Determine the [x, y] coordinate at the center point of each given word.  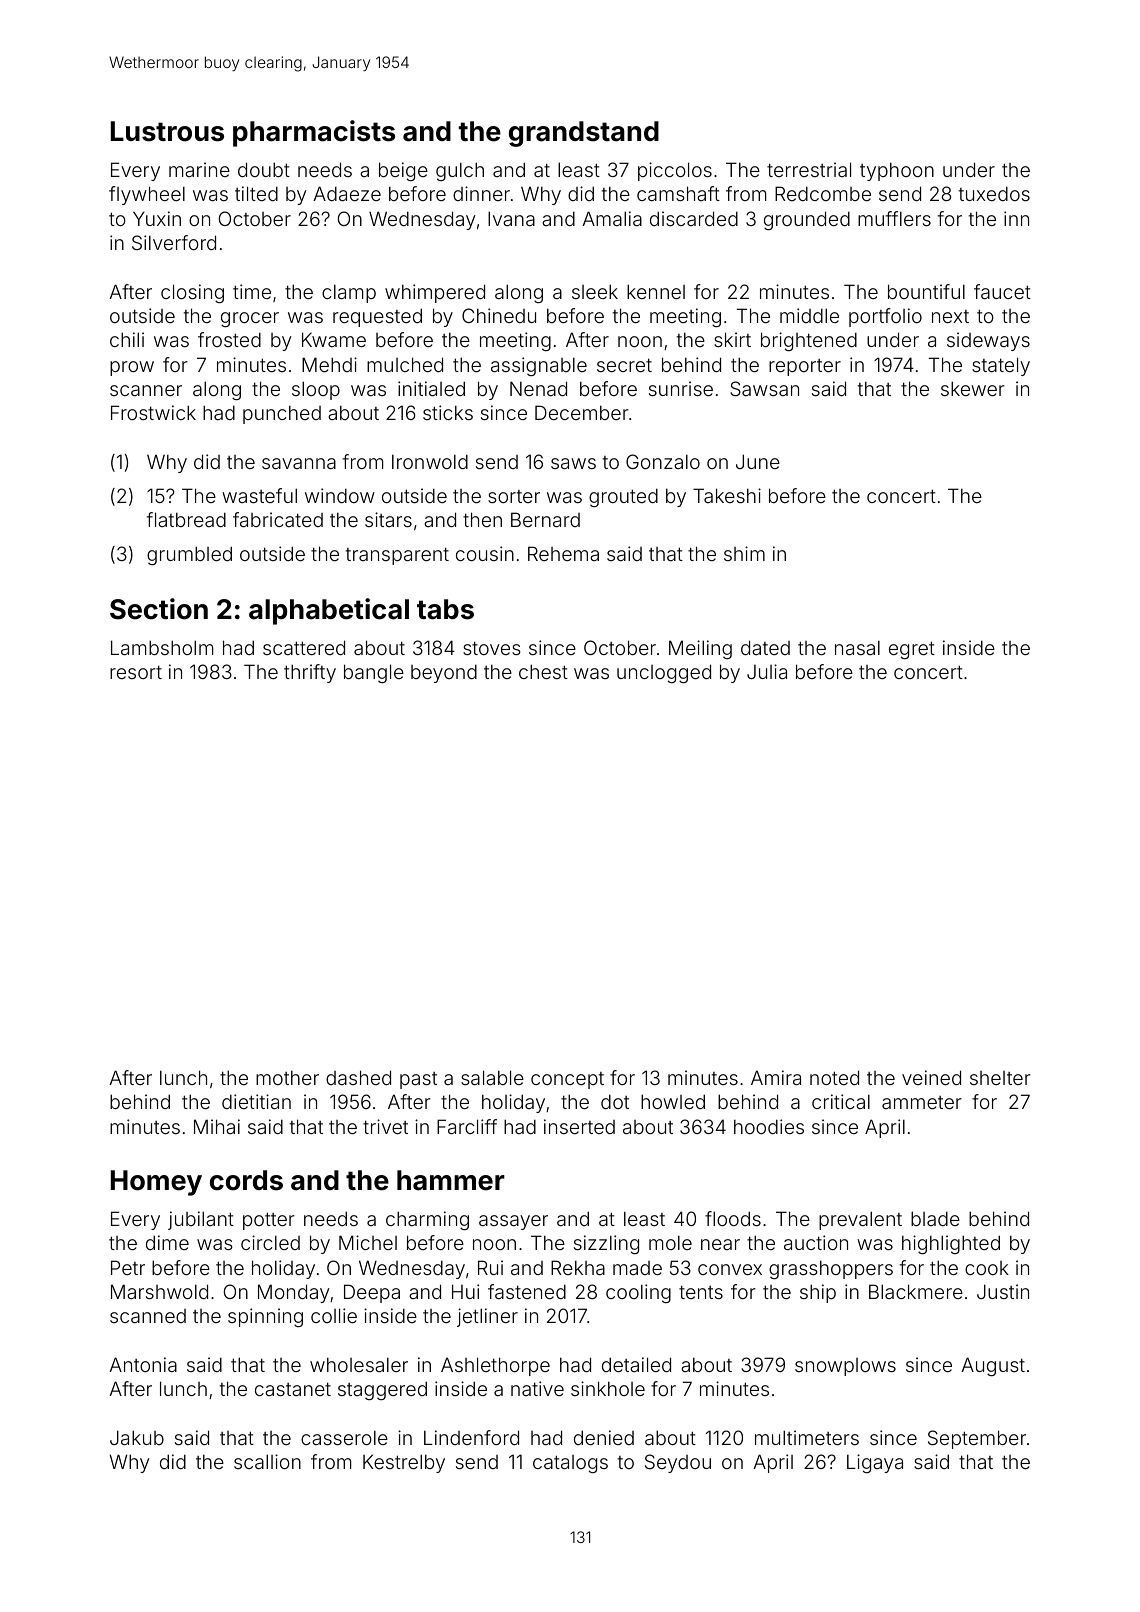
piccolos [675, 171]
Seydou [678, 1463]
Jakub [137, 1437]
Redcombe [823, 193]
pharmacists [314, 133]
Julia [767, 671]
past [418, 1080]
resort [136, 672]
